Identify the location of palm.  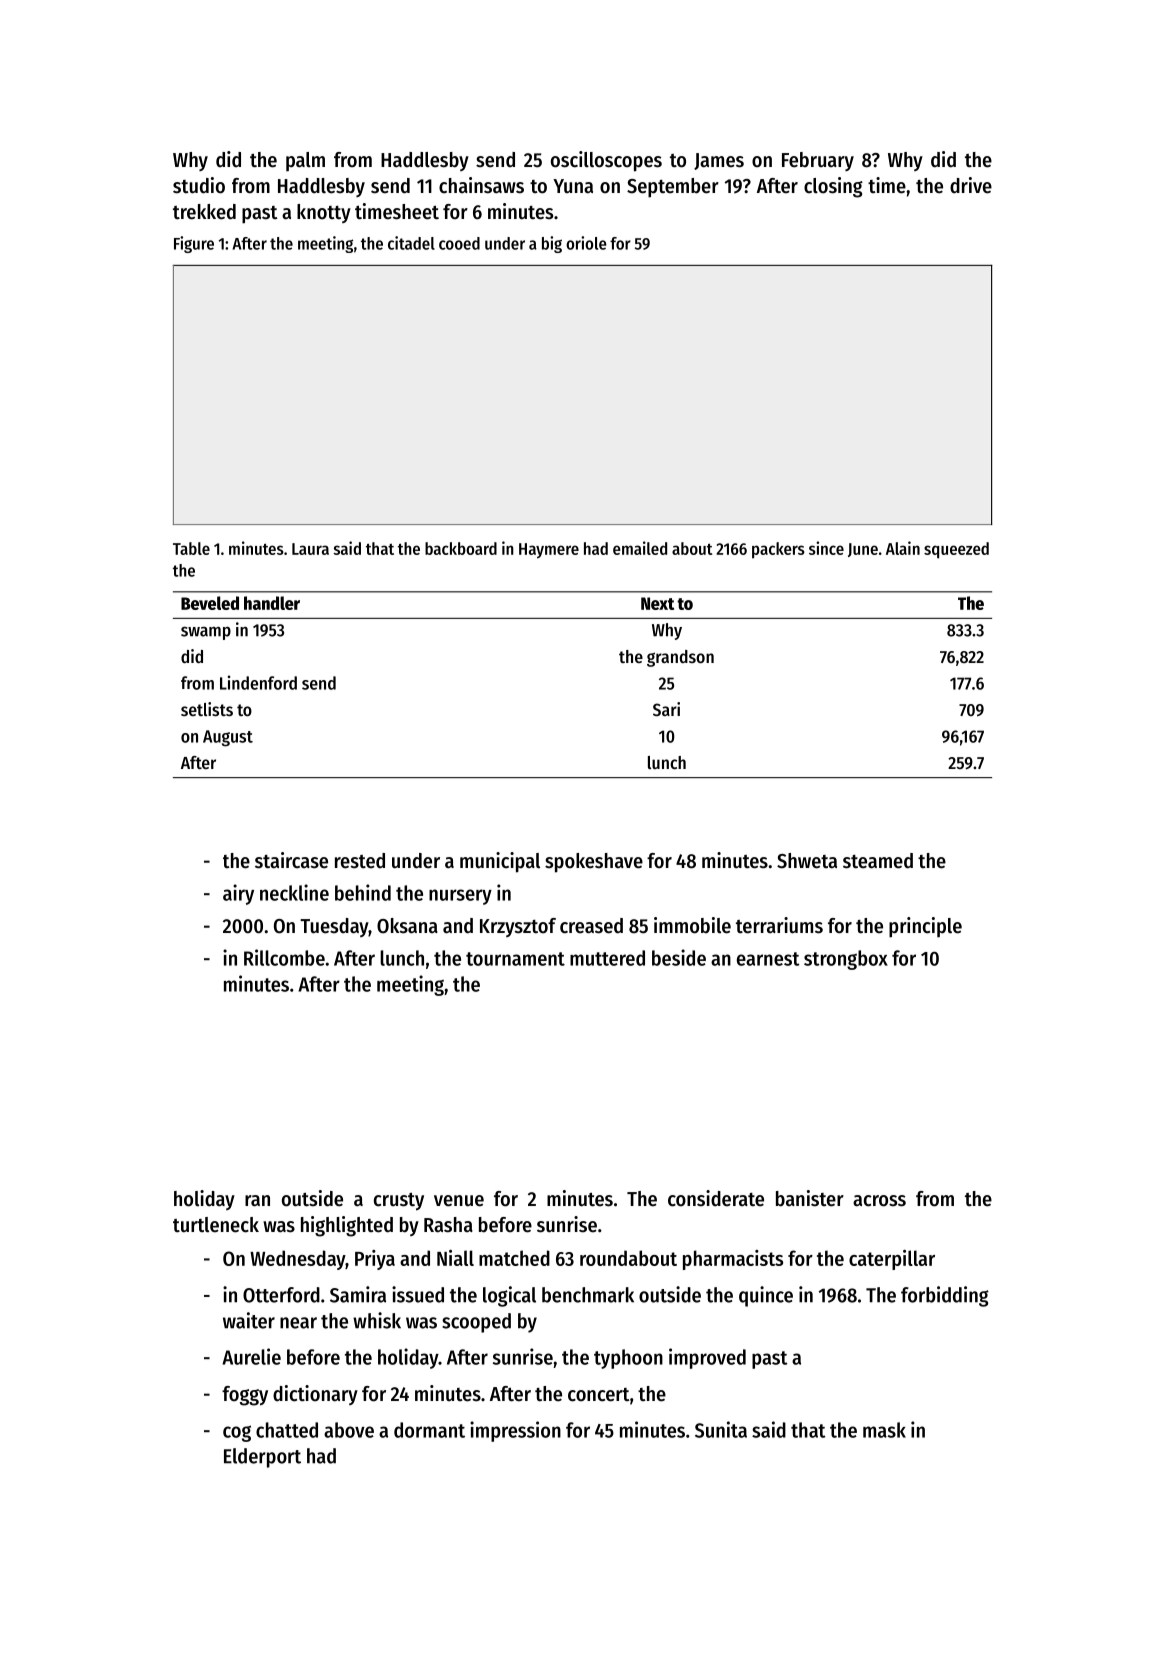
(305, 161).
